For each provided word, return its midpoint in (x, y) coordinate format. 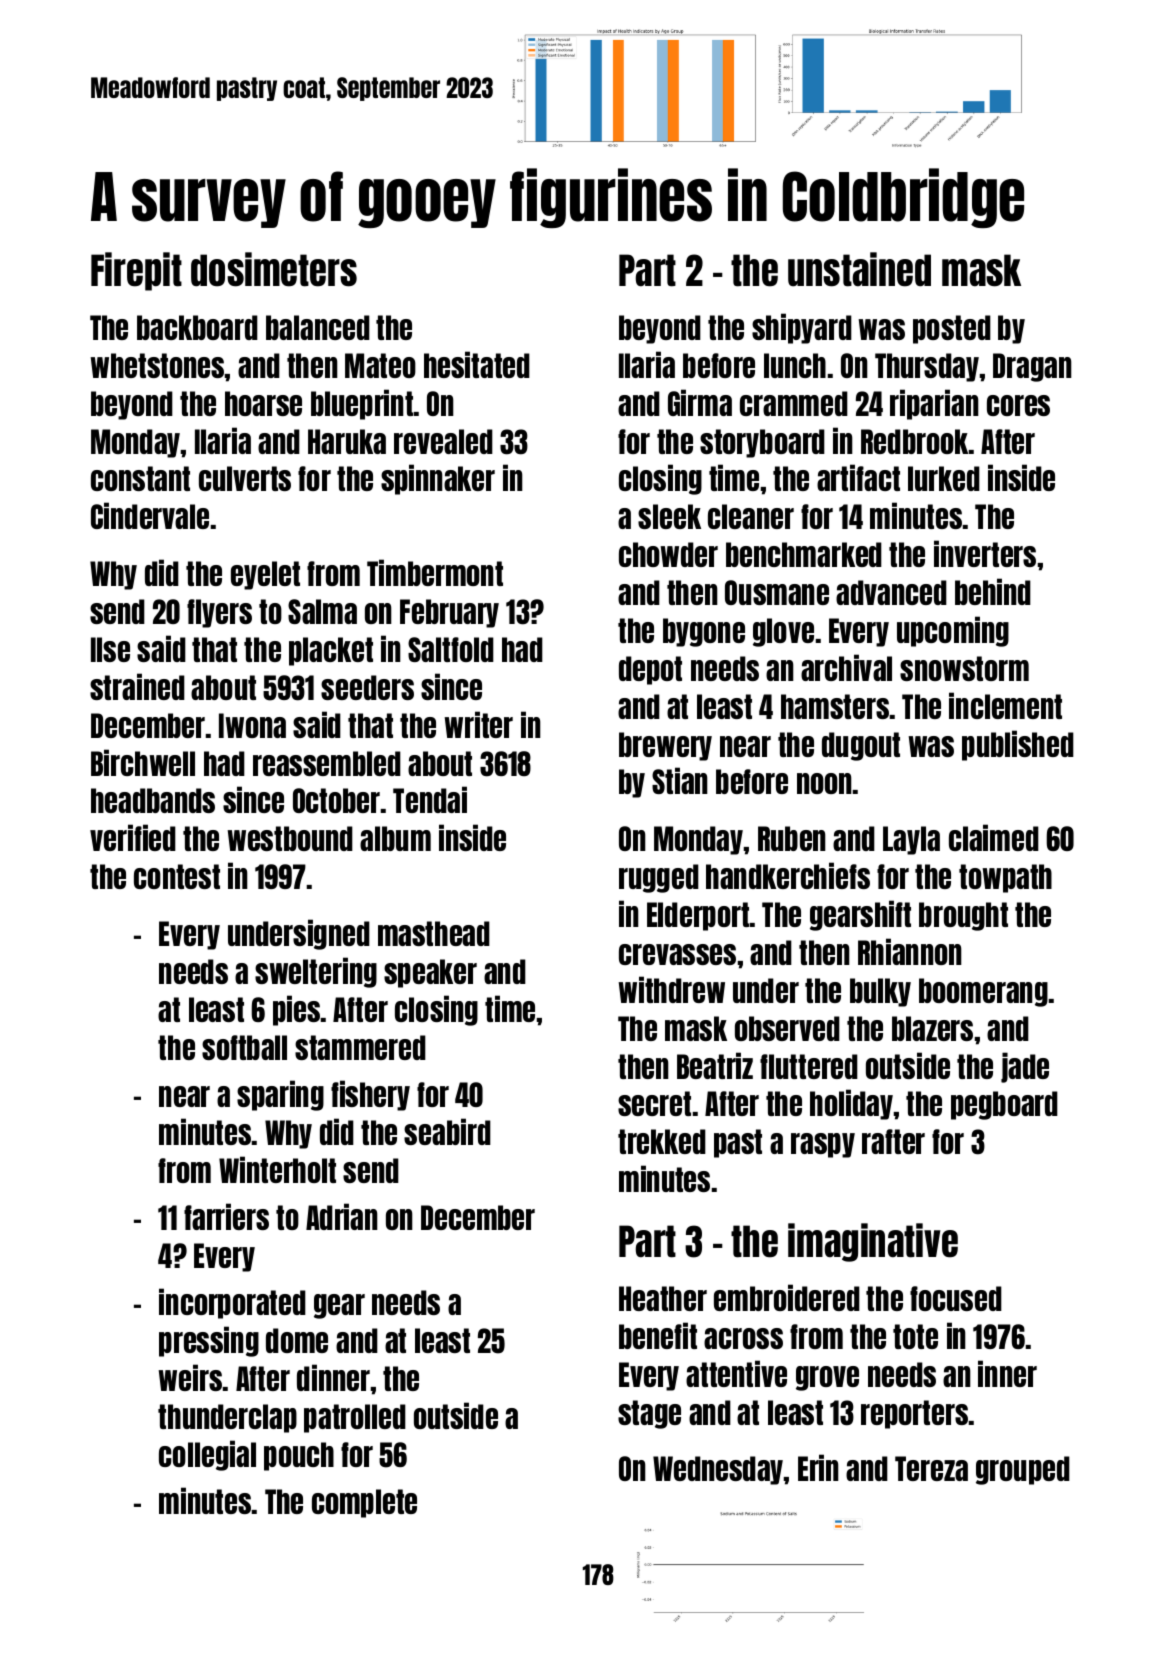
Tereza (931, 1468)
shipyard (802, 328)
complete (364, 1503)
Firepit (136, 271)
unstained (859, 269)
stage (649, 1414)
